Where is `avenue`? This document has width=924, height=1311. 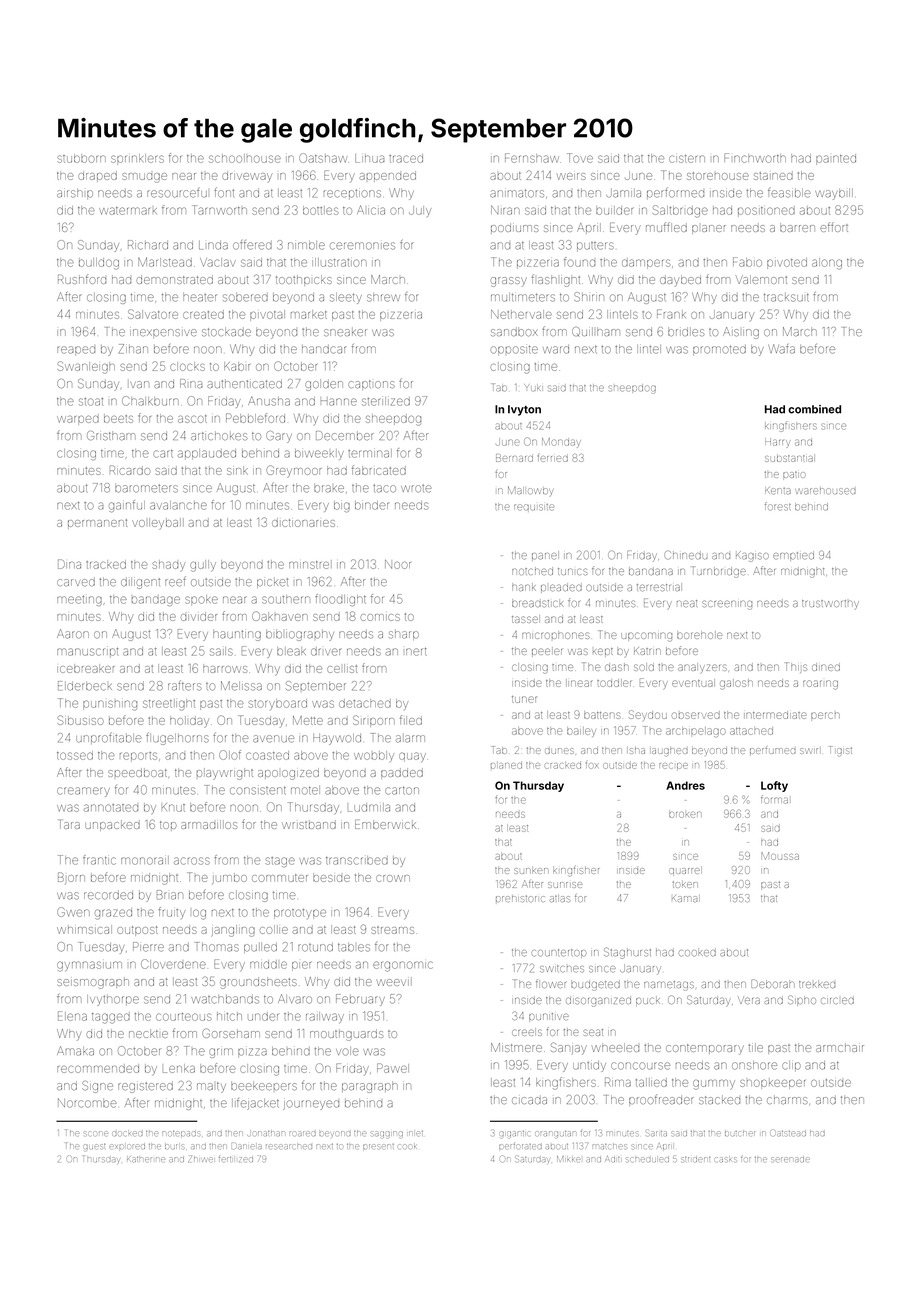
avenue is located at coordinates (273, 739).
